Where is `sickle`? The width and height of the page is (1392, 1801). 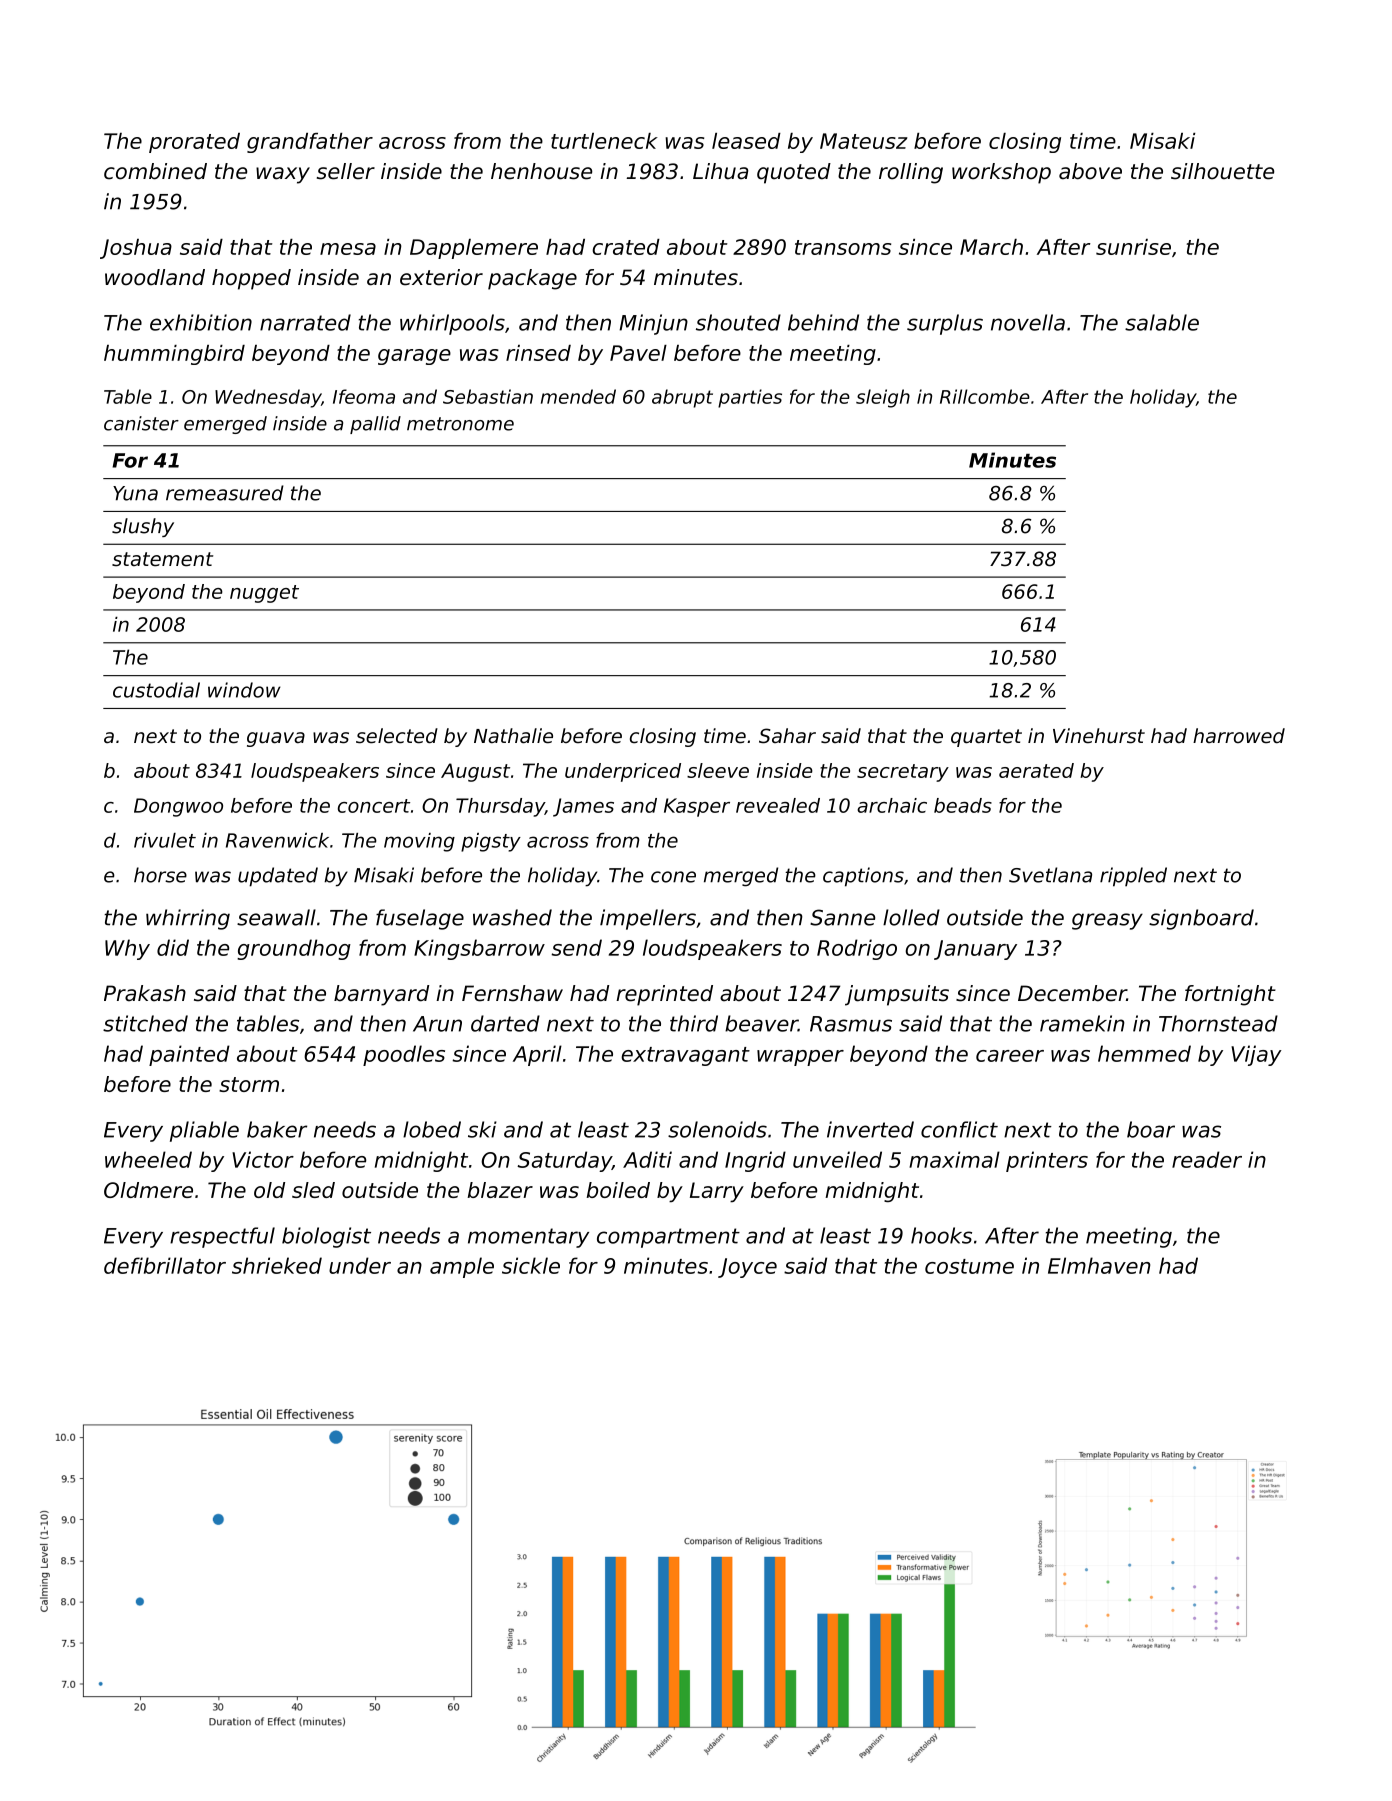 sickle is located at coordinates (531, 1265).
